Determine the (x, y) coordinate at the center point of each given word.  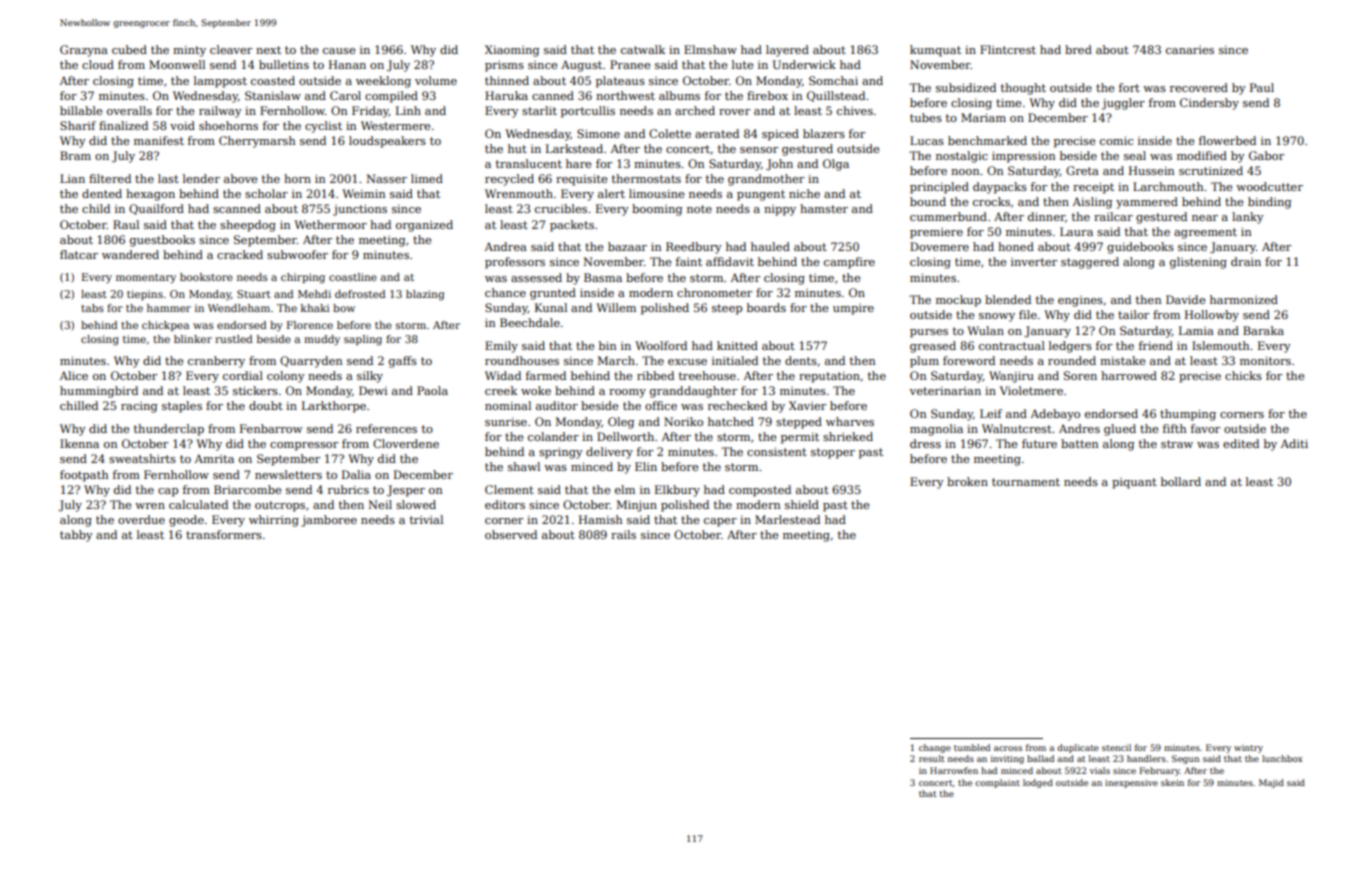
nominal (508, 405)
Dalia (356, 474)
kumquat (935, 51)
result (932, 758)
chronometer (714, 292)
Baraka (1263, 330)
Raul (126, 224)
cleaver (231, 49)
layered (787, 51)
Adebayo (1055, 415)
